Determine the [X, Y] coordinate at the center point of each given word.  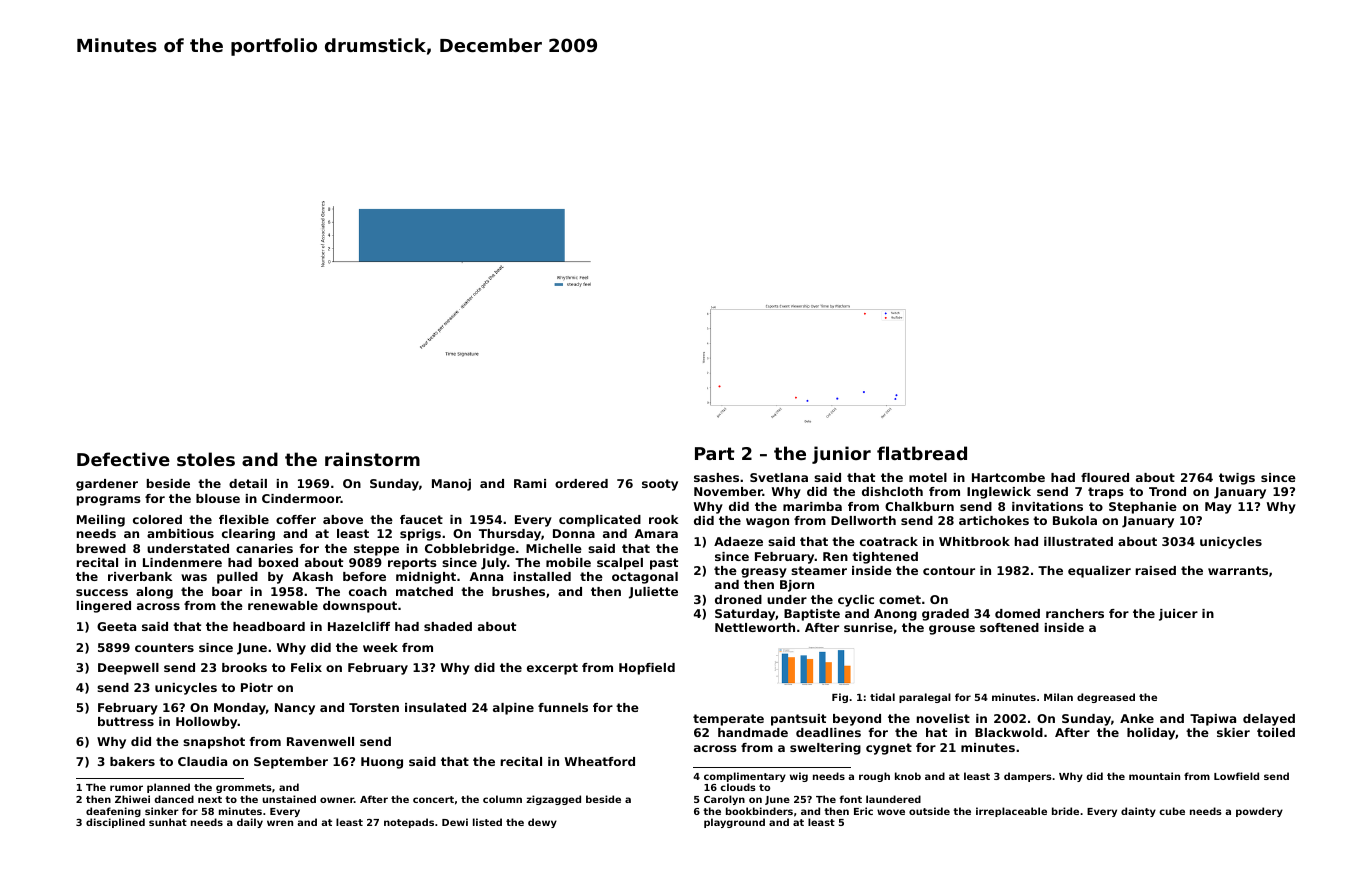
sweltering [825, 749]
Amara [656, 533]
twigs [1237, 479]
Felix [306, 667]
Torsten [374, 707]
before [364, 576]
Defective [123, 459]
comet [900, 599]
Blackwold [1009, 732]
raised [1156, 570]
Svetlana [779, 477]
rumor [126, 788]
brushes [518, 591]
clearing [248, 535]
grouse [952, 630]
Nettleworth [755, 627]
